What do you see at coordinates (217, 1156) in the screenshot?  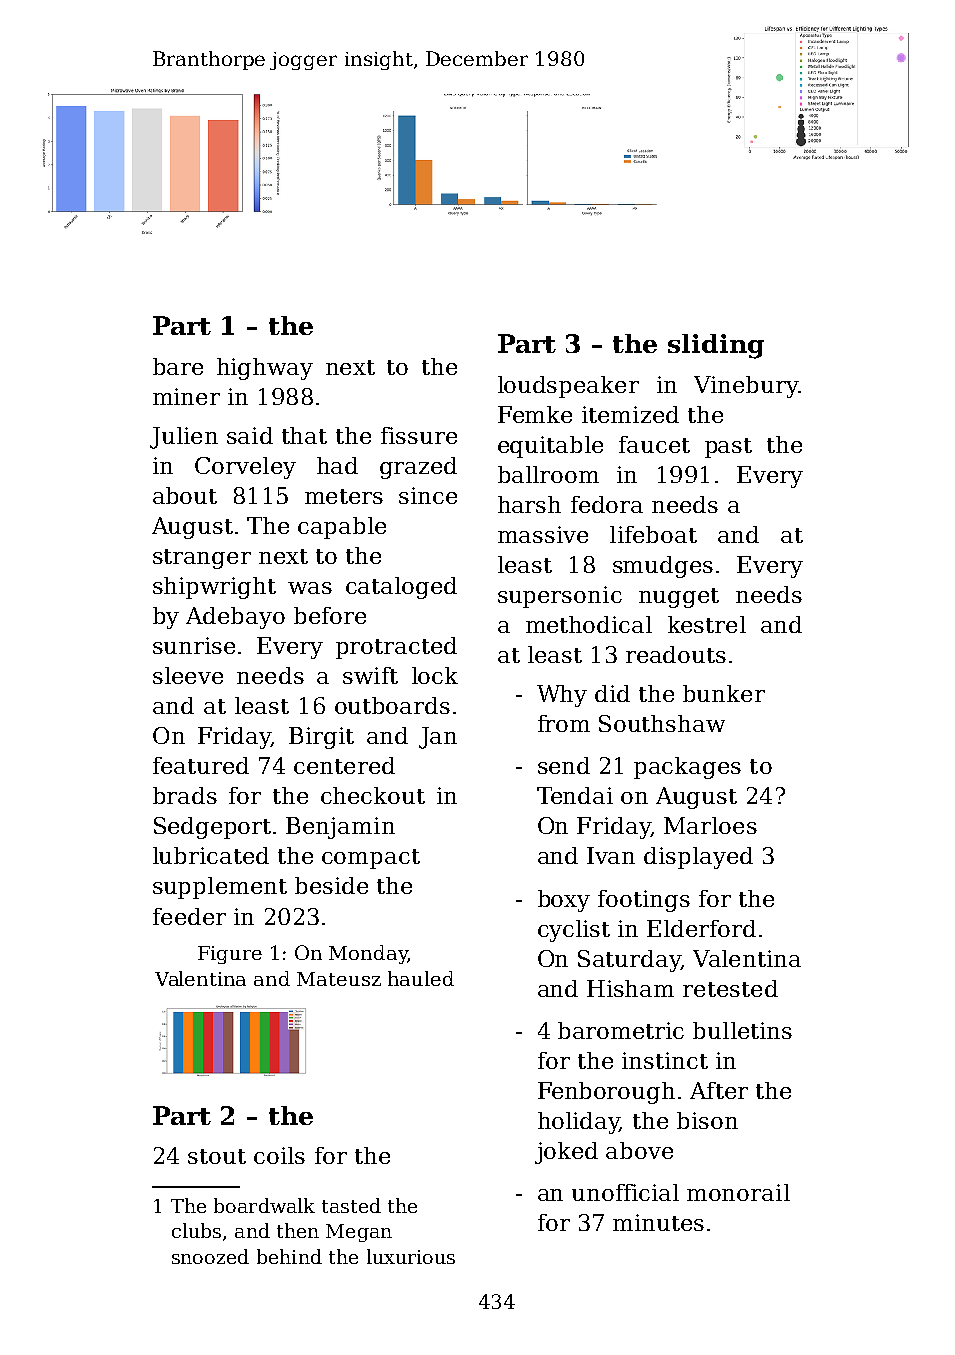 I see `stout` at bounding box center [217, 1156].
